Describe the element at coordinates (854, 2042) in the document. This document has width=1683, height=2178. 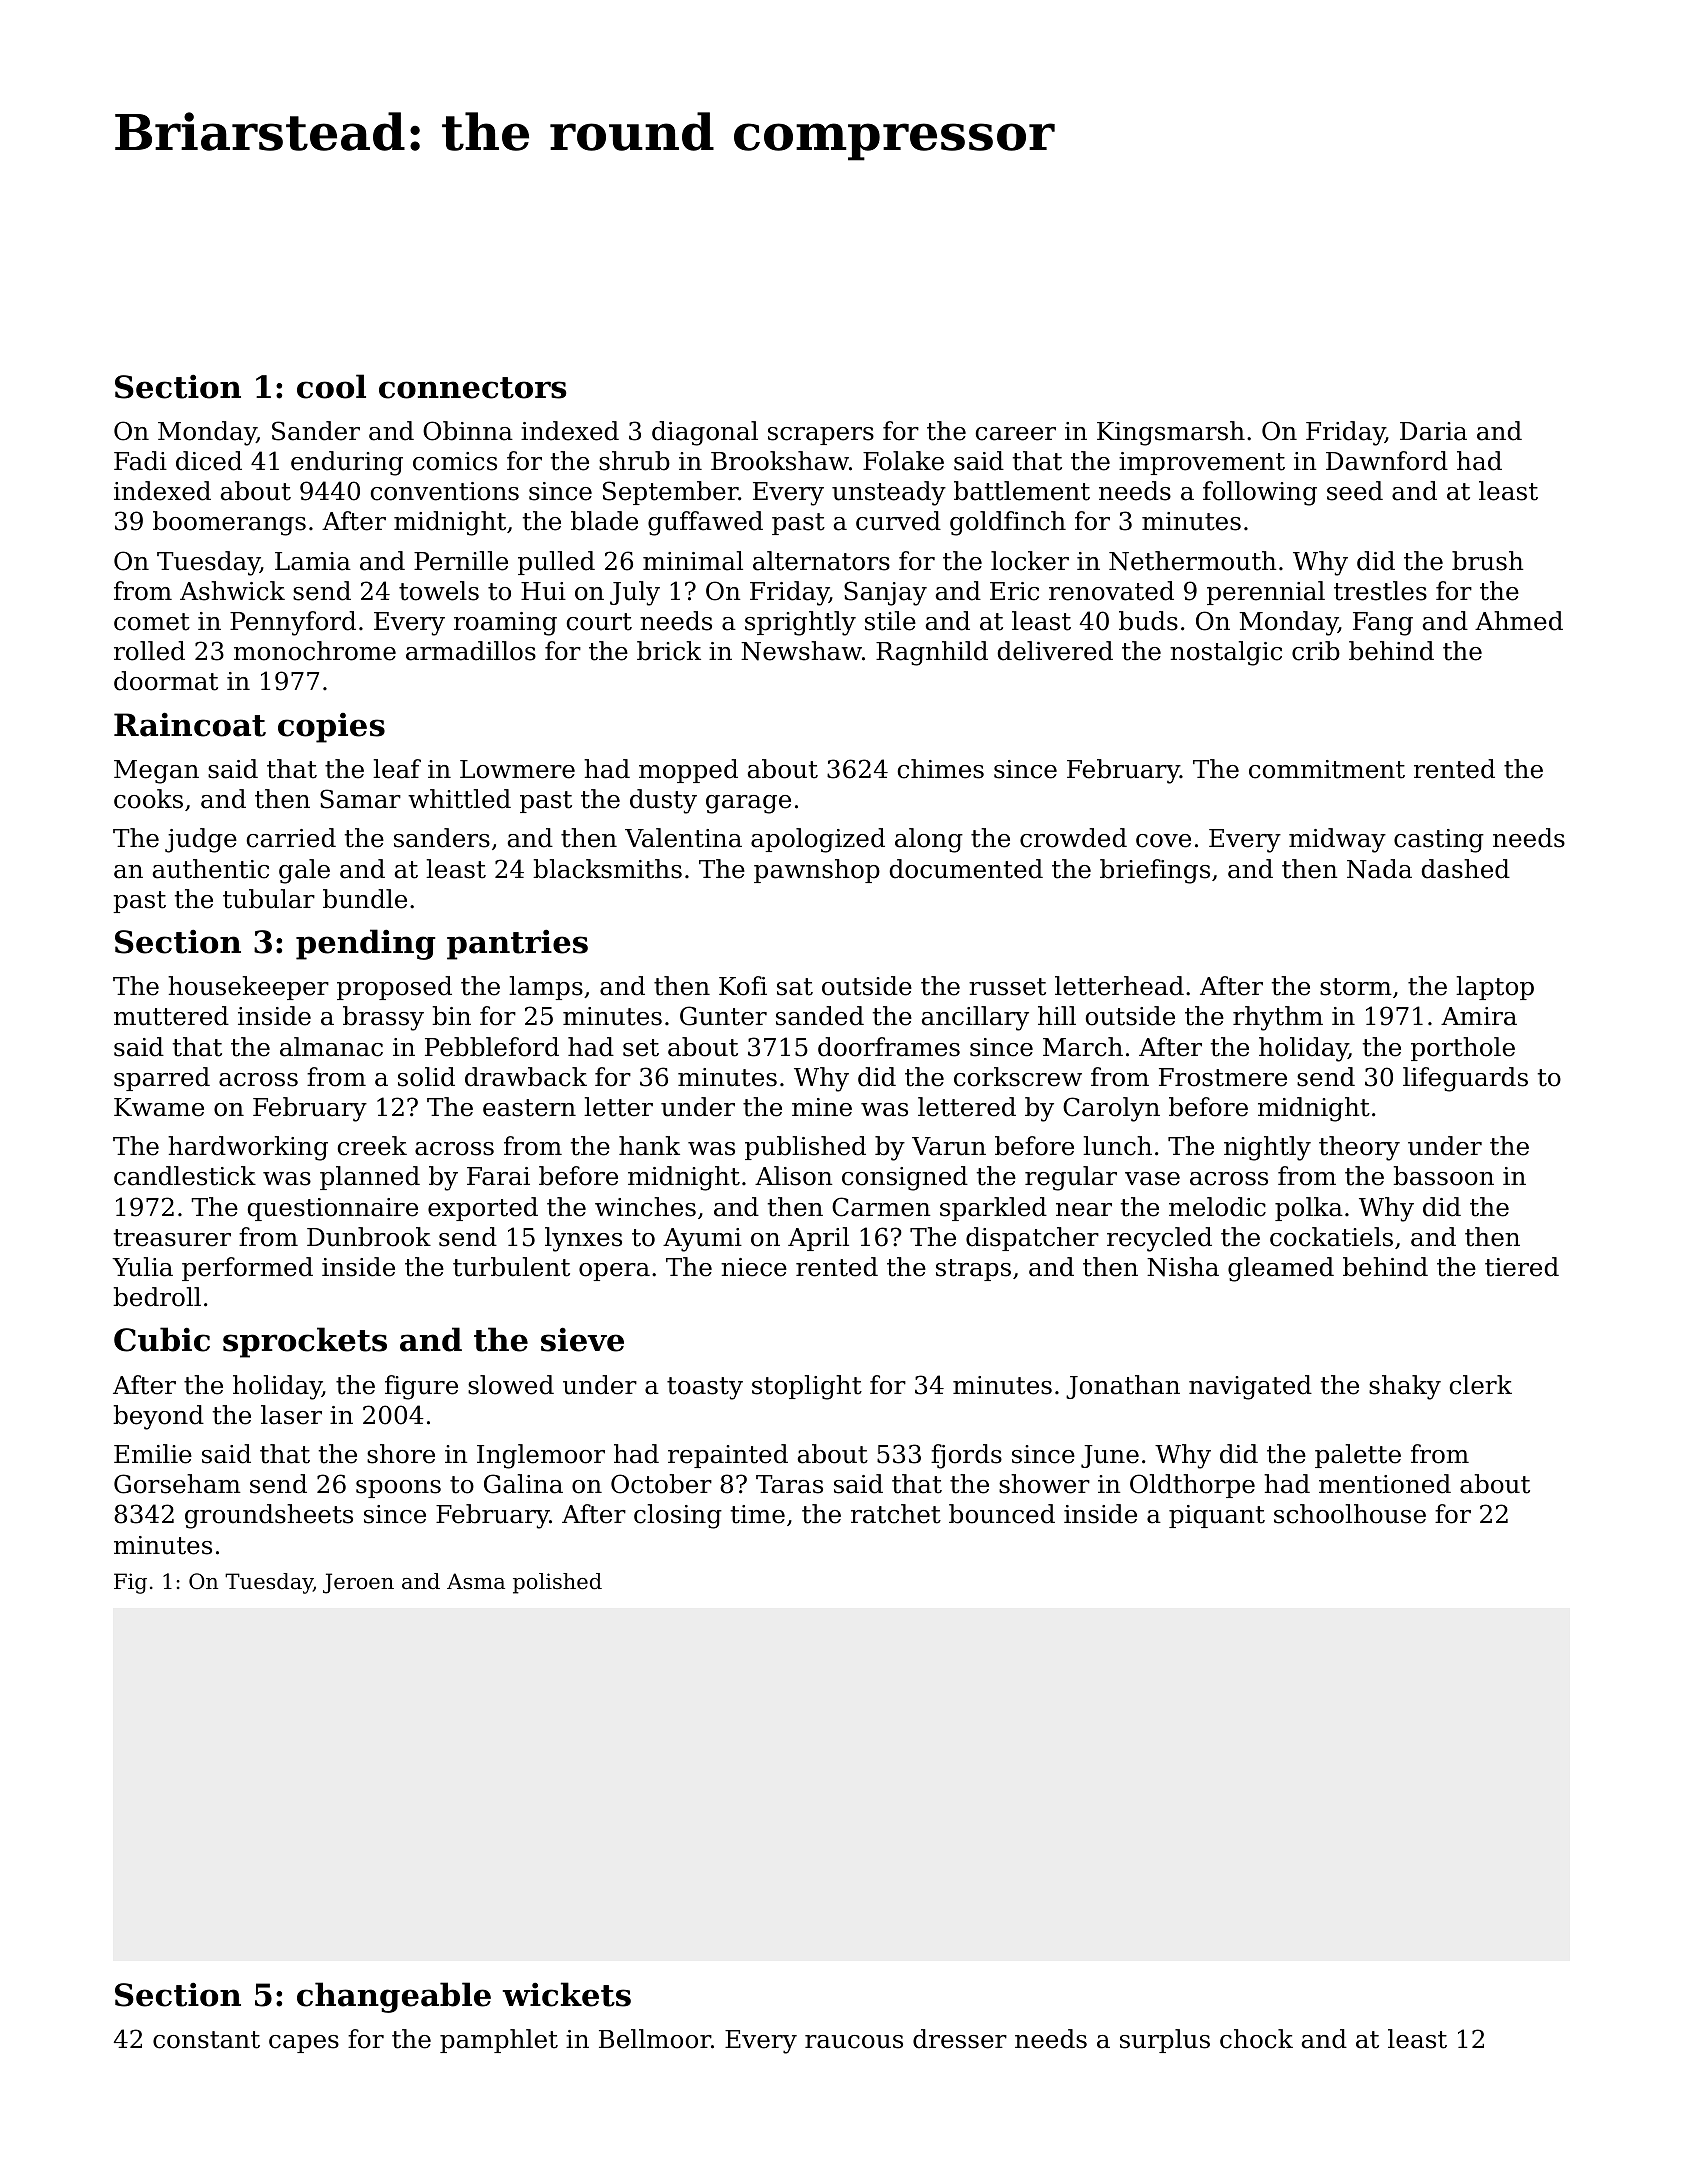
I see `raucous` at that location.
